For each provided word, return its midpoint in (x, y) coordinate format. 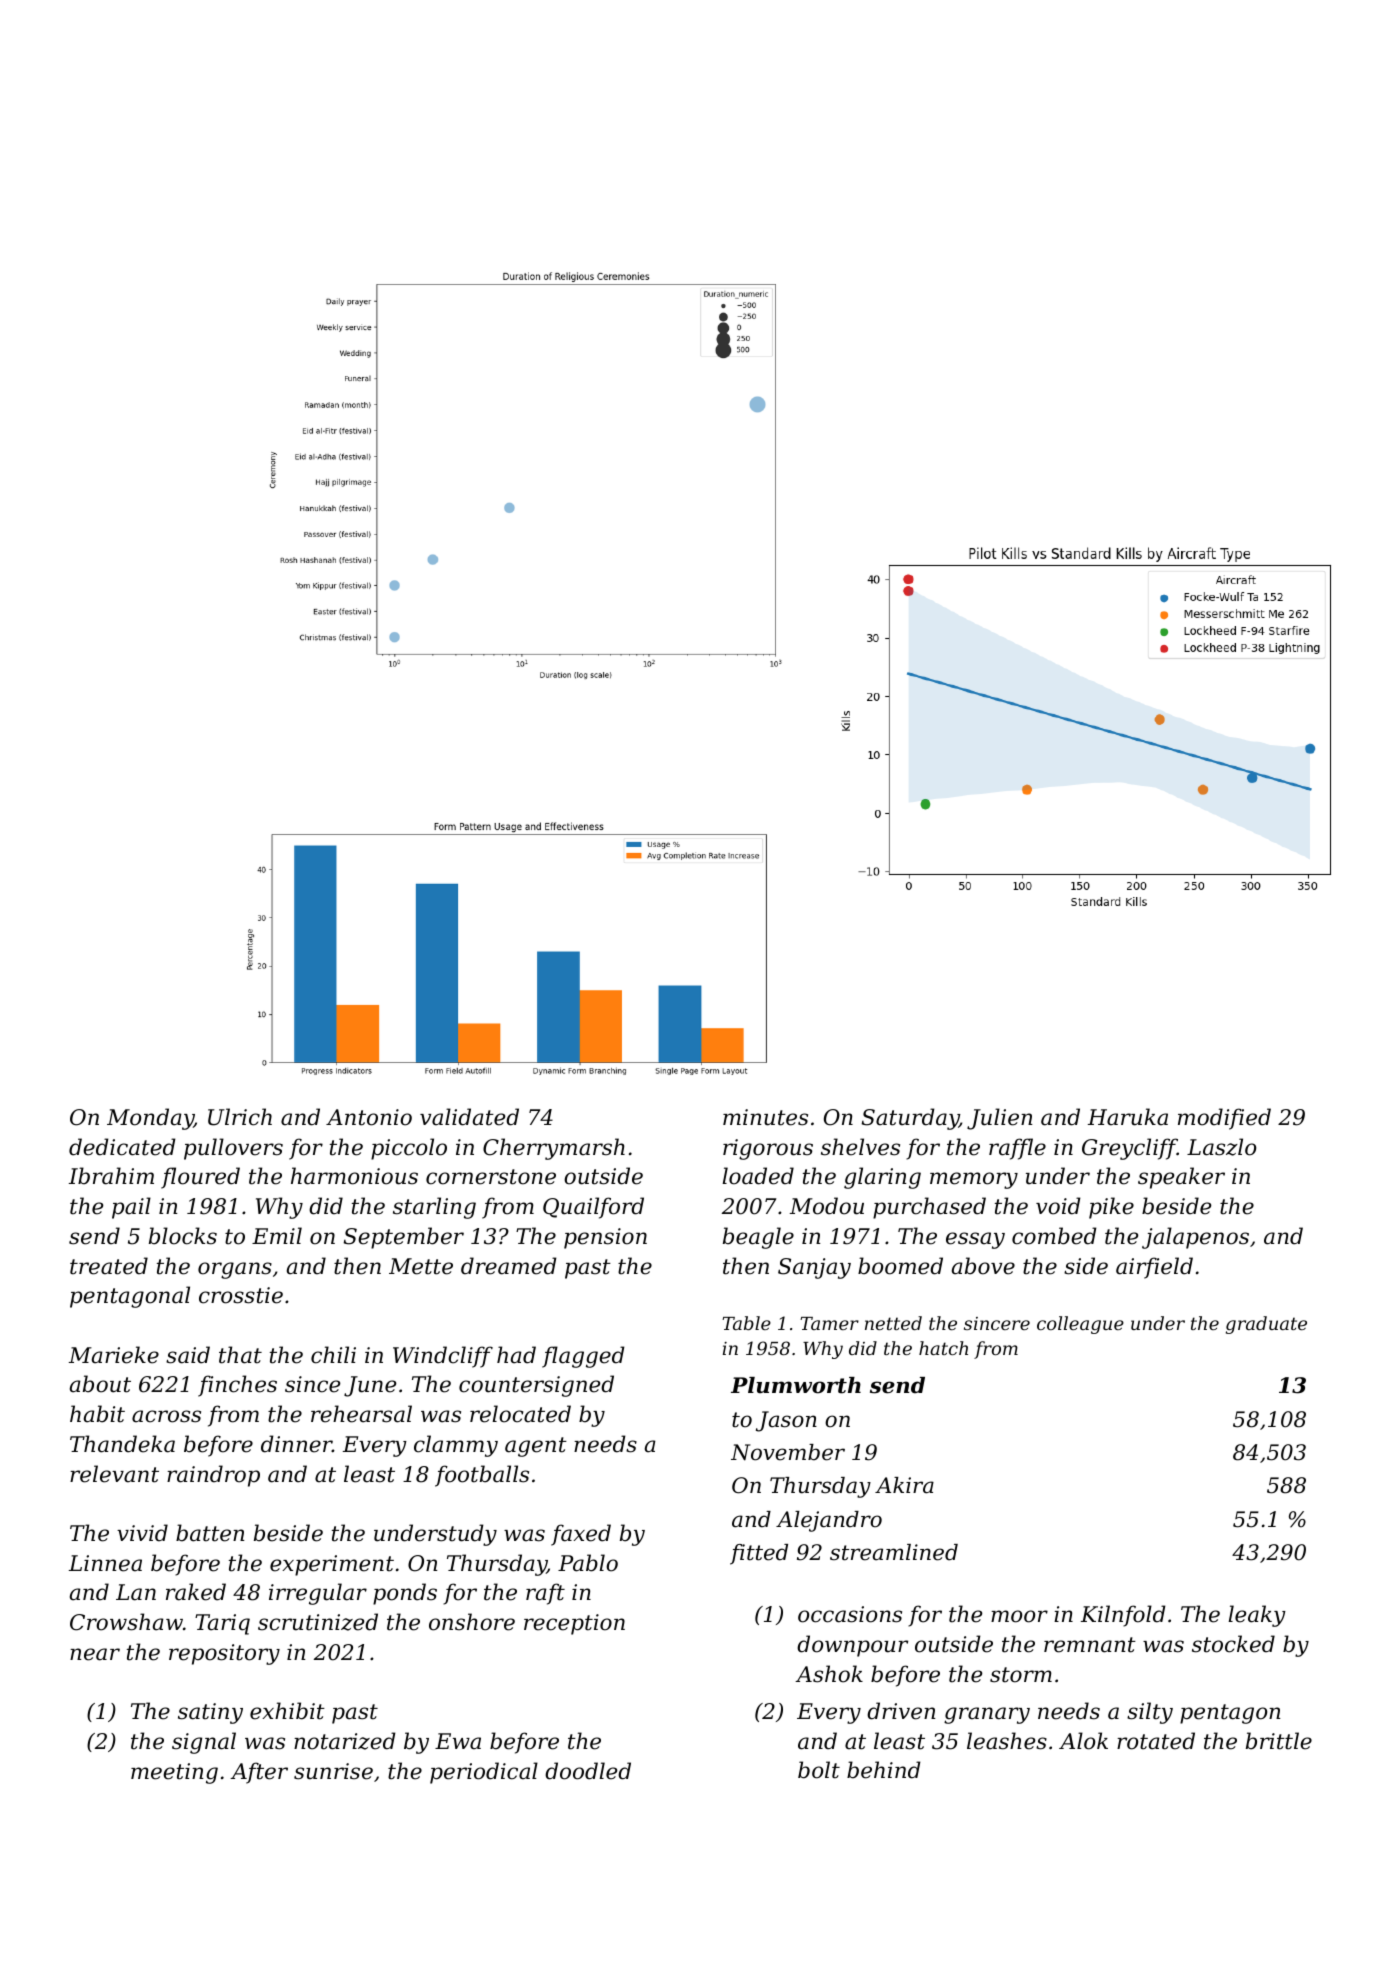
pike (1111, 1208)
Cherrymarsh (554, 1149)
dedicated (122, 1147)
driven (901, 1711)
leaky (1257, 1616)
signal (204, 1743)
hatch (943, 1348)
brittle (1279, 1741)
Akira (904, 1485)
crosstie (241, 1295)
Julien (1000, 1119)
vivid (142, 1533)
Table (746, 1323)
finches (237, 1386)
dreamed (509, 1266)
